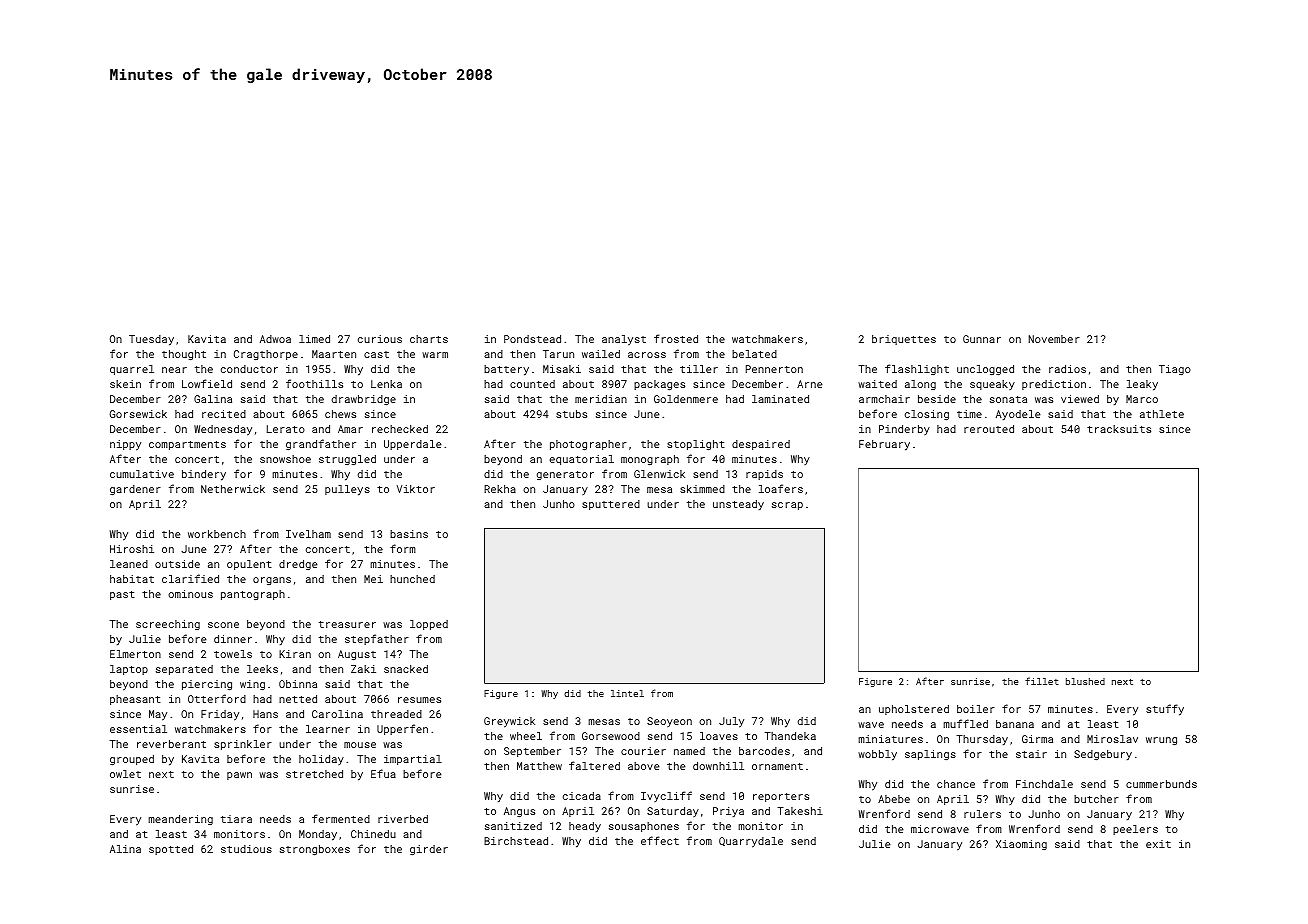 The image size is (1308, 924). I want to click on Upperfen, so click(402, 729).
